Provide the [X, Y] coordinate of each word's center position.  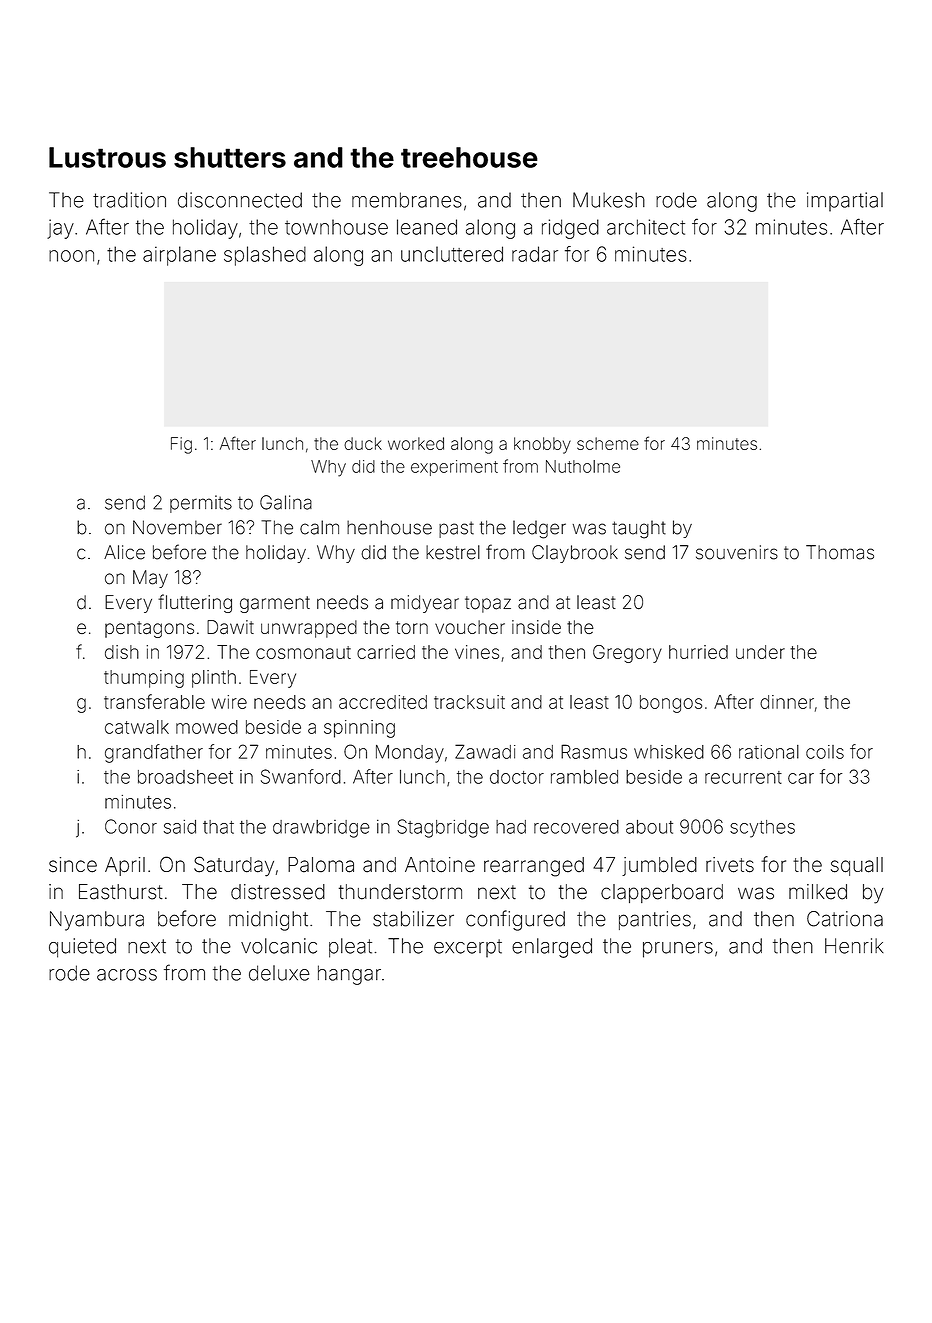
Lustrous [107, 157]
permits [201, 504]
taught [639, 529]
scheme [608, 443]
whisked [669, 752]
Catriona [845, 919]
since [73, 865]
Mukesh [609, 200]
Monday [410, 754]
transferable [154, 701]
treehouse [469, 157]
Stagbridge [443, 828]
